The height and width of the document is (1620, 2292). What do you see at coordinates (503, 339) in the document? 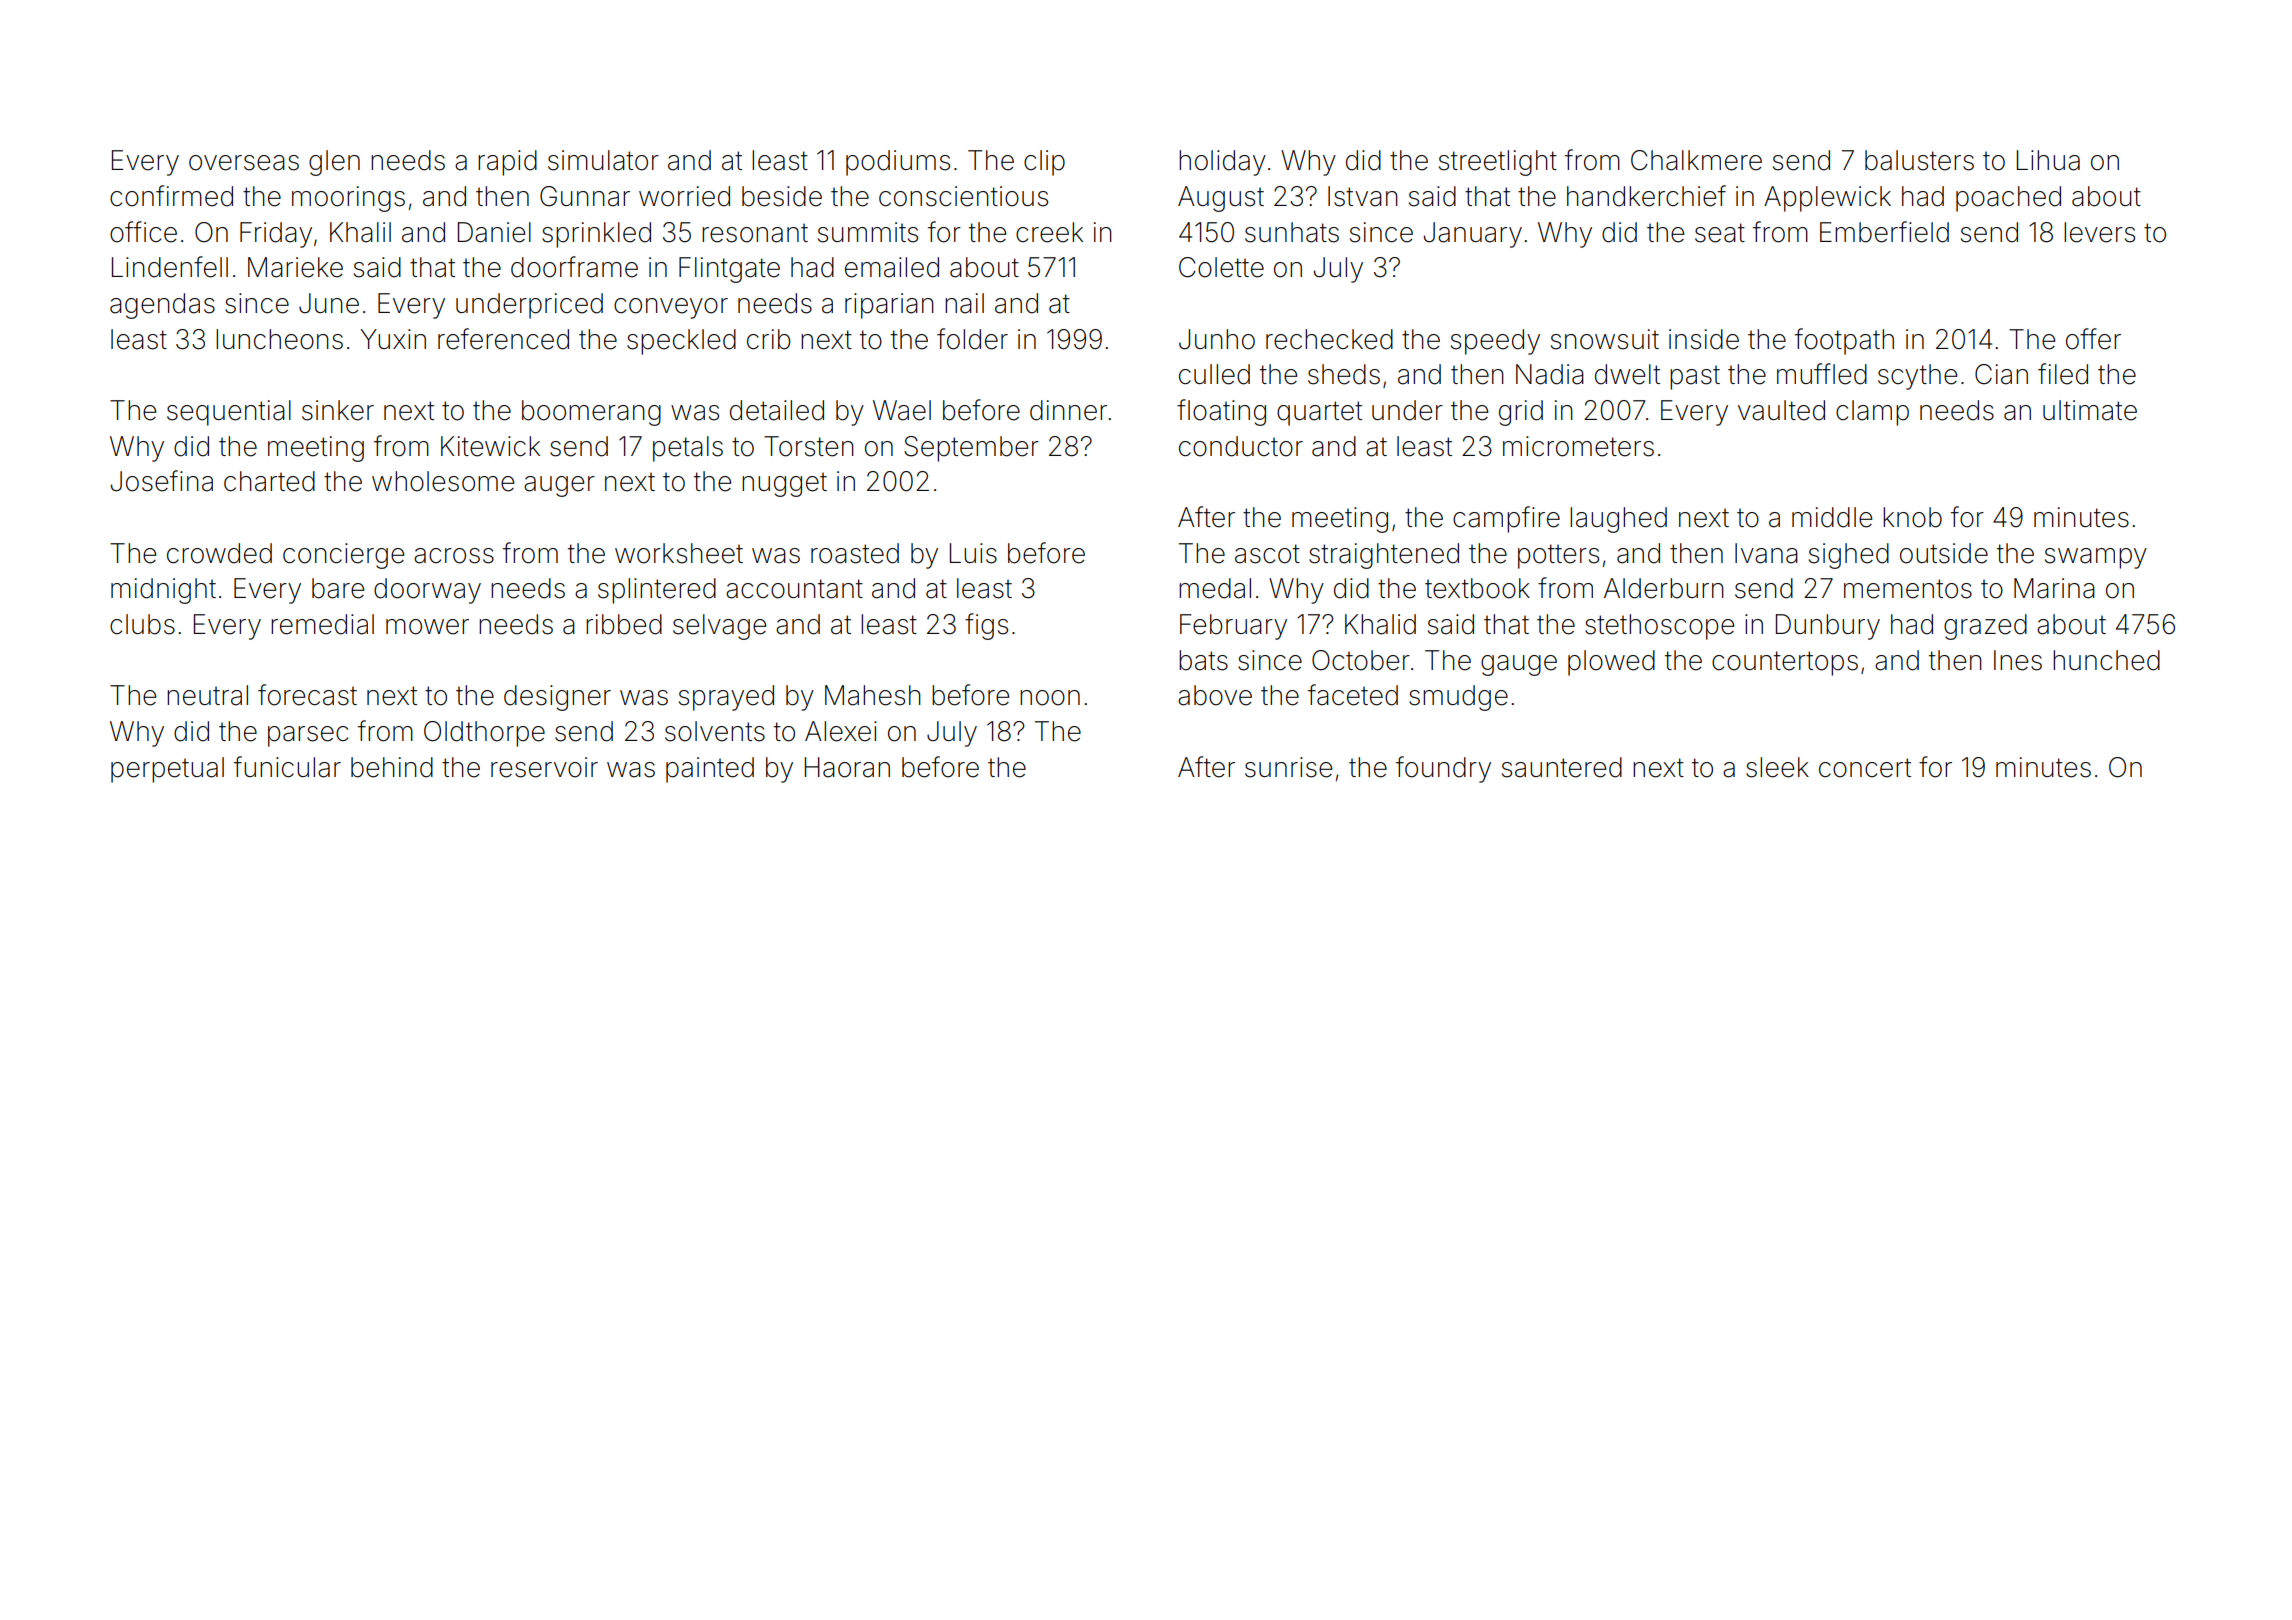
I see `referenced` at bounding box center [503, 339].
